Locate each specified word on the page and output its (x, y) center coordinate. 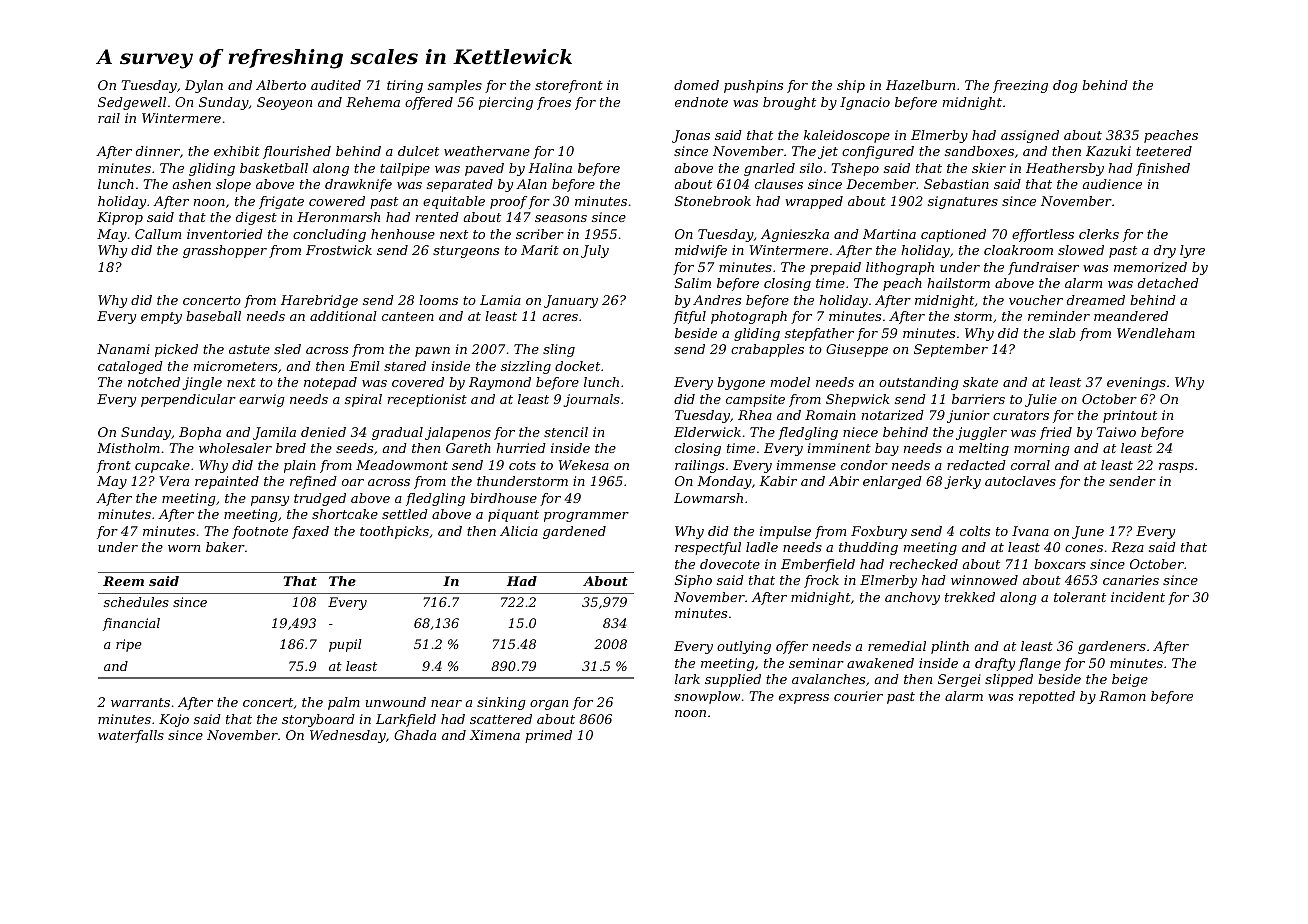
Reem (123, 581)
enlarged (892, 482)
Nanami (123, 349)
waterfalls (131, 736)
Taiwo (1116, 432)
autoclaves (1020, 481)
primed (548, 736)
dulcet (418, 151)
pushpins (753, 86)
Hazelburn (920, 85)
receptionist (427, 400)
